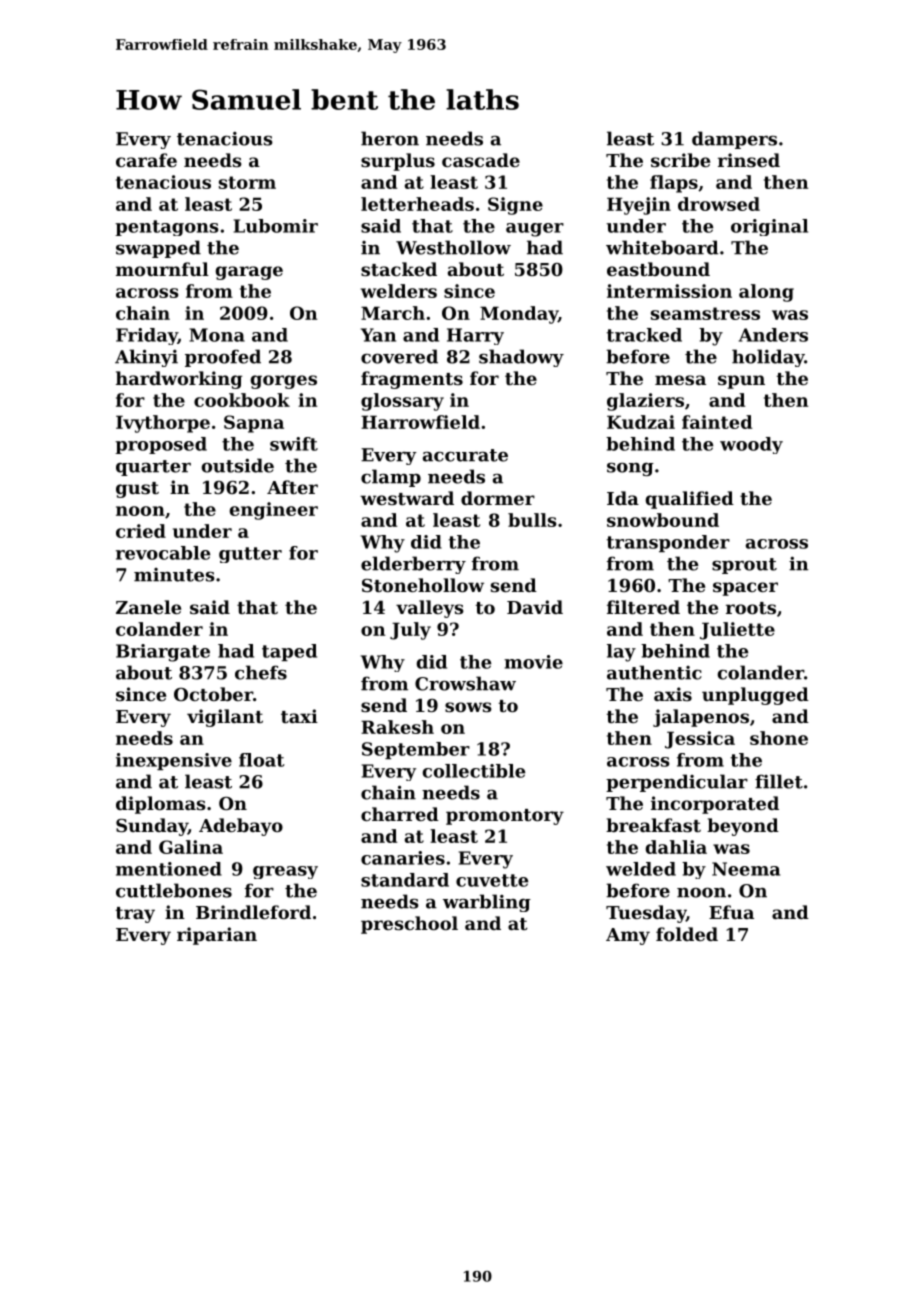  I want to click on dampers, so click(734, 140).
